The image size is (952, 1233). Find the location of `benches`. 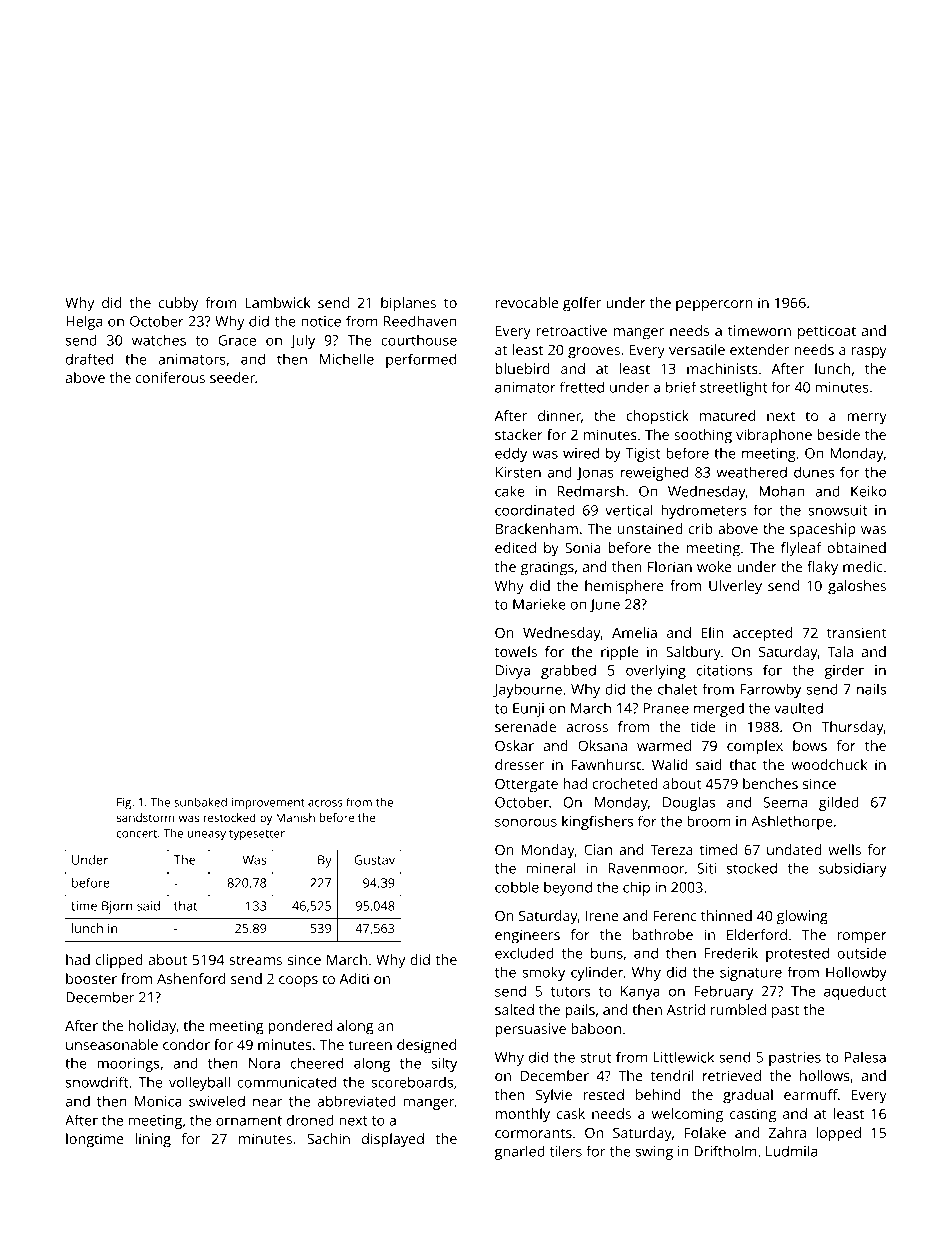

benches is located at coordinates (770, 783).
